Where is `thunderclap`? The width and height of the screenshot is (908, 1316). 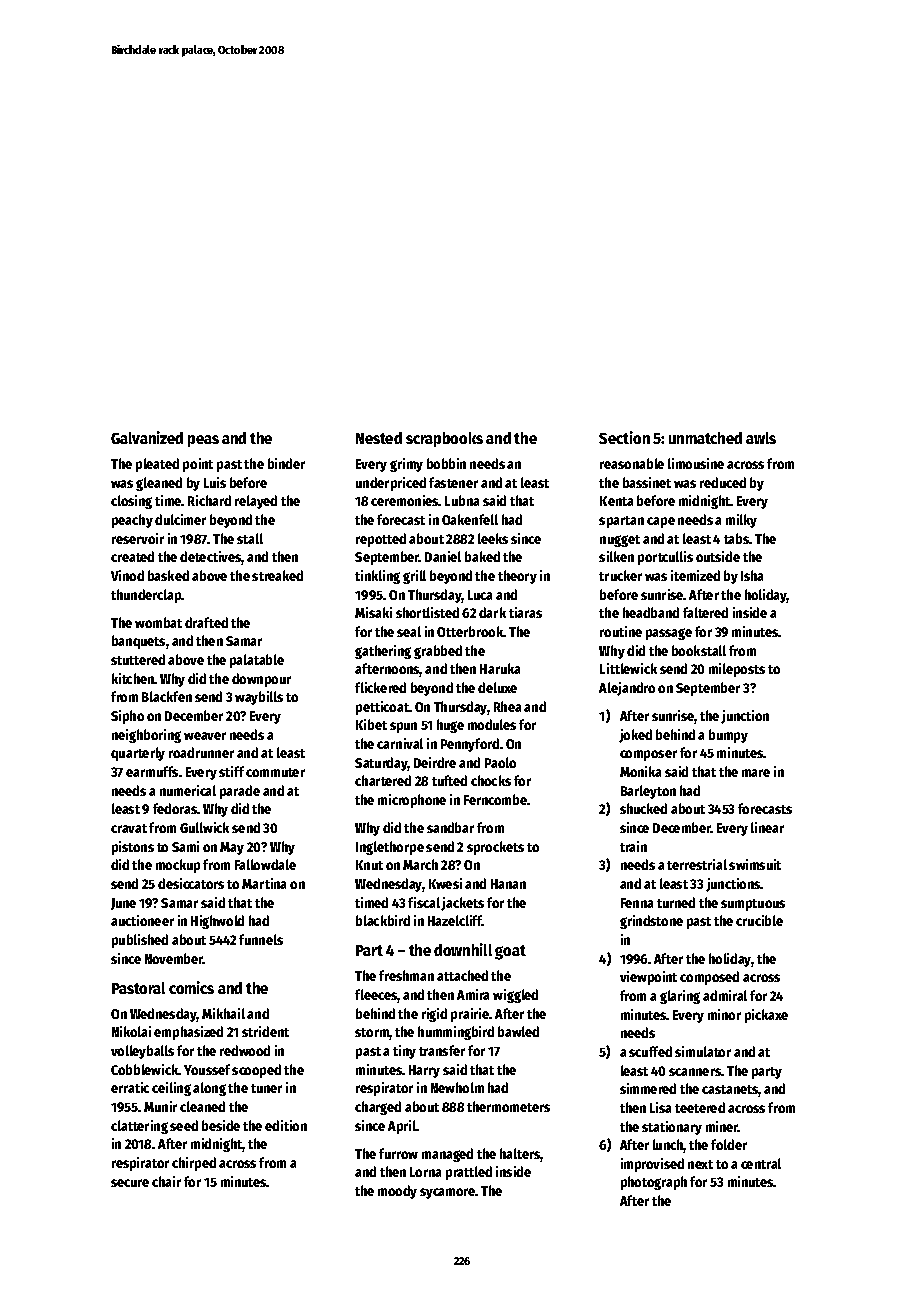
thunderclap is located at coordinates (146, 596).
